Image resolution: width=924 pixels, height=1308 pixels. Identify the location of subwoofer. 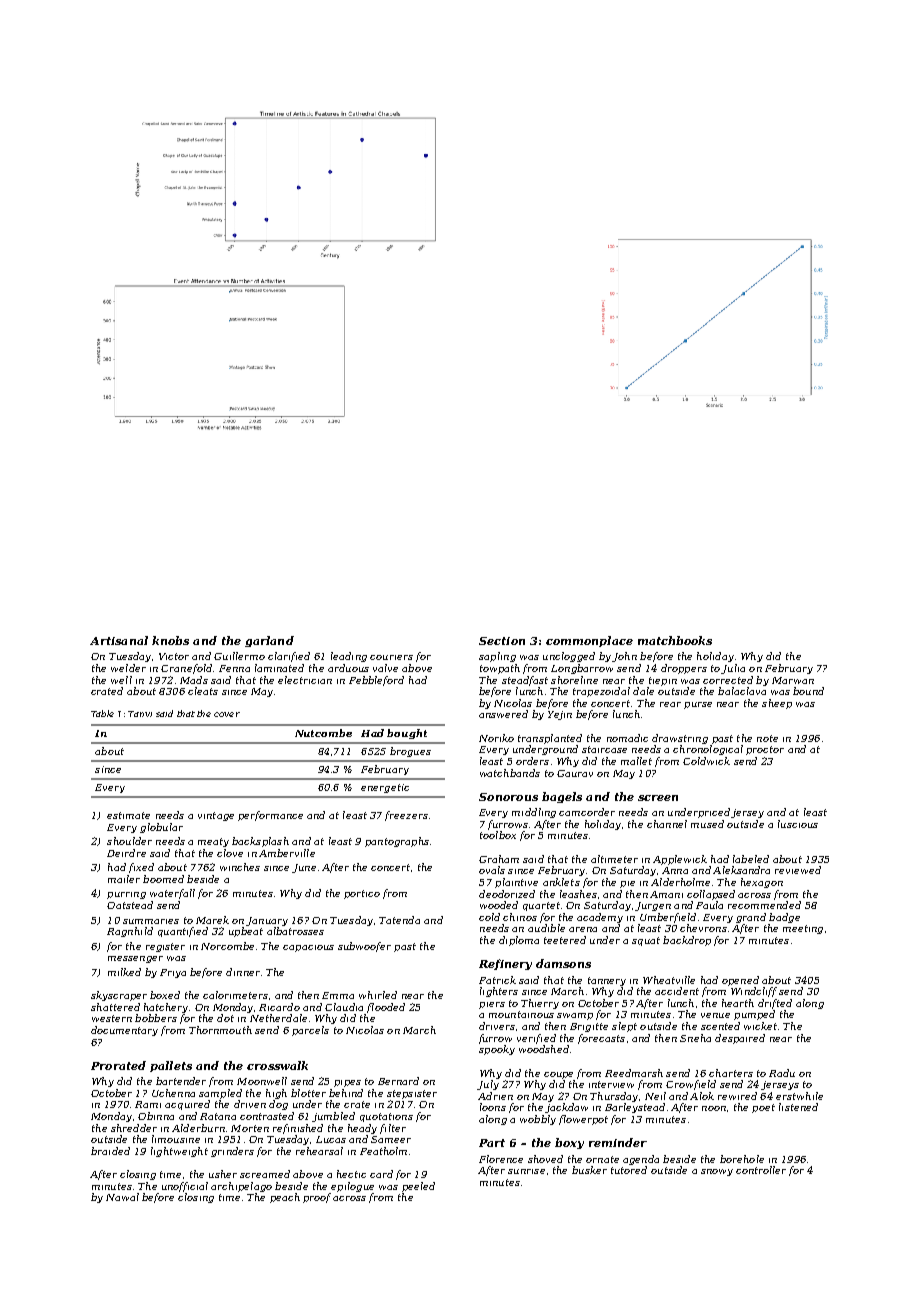
(364, 947).
